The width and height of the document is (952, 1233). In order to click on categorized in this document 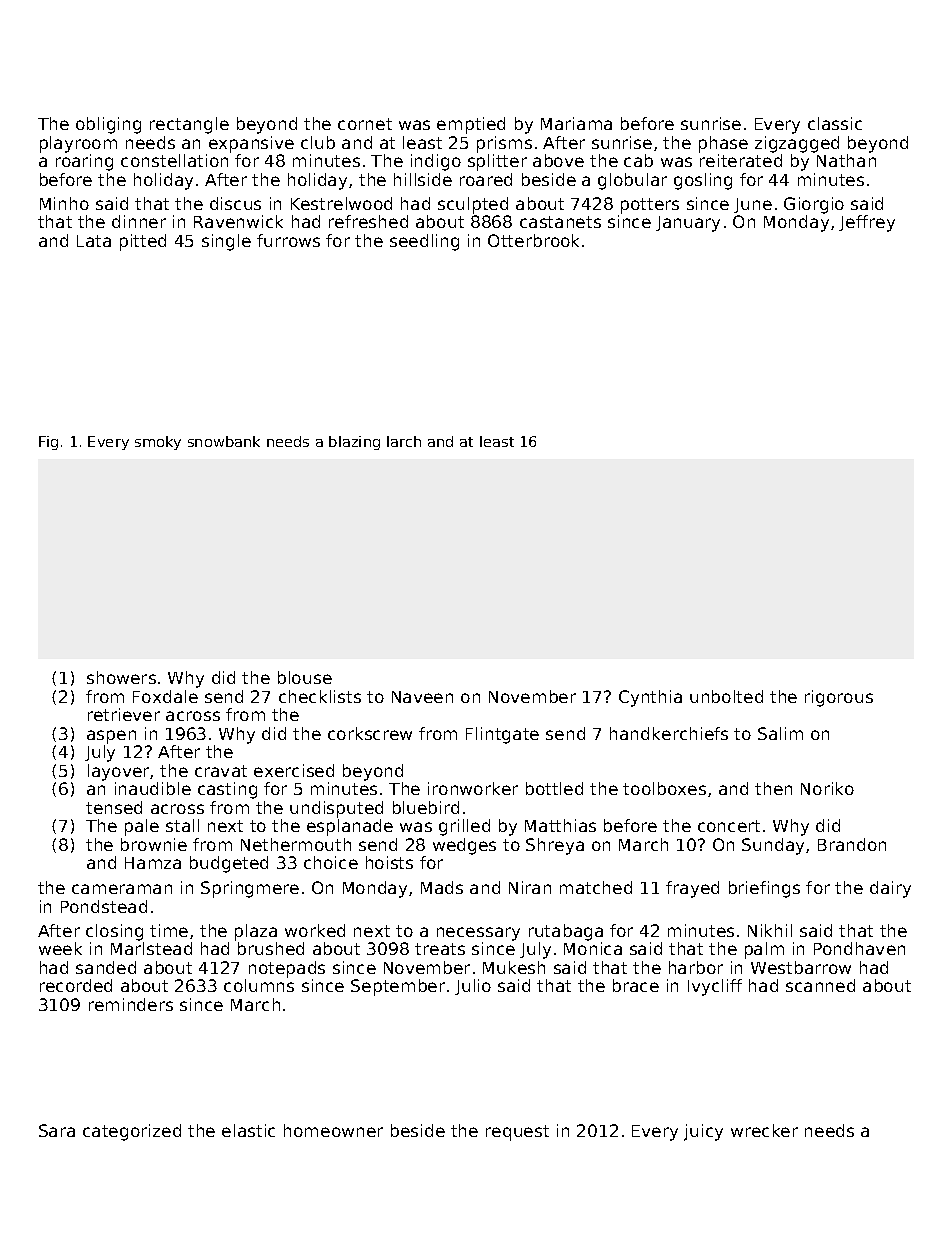, I will do `click(132, 1132)`.
